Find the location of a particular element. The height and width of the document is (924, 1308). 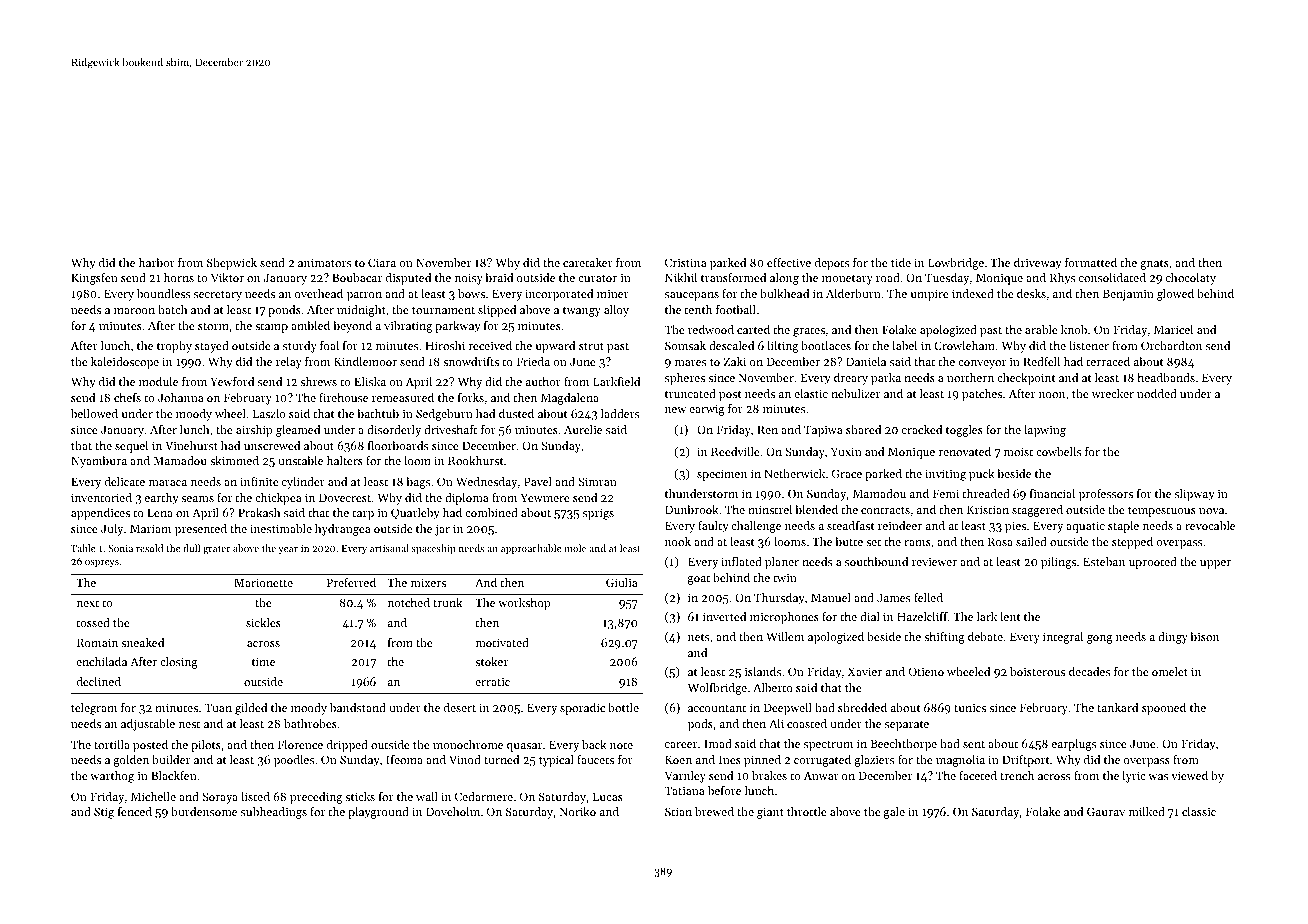

Manuel is located at coordinates (831, 597).
